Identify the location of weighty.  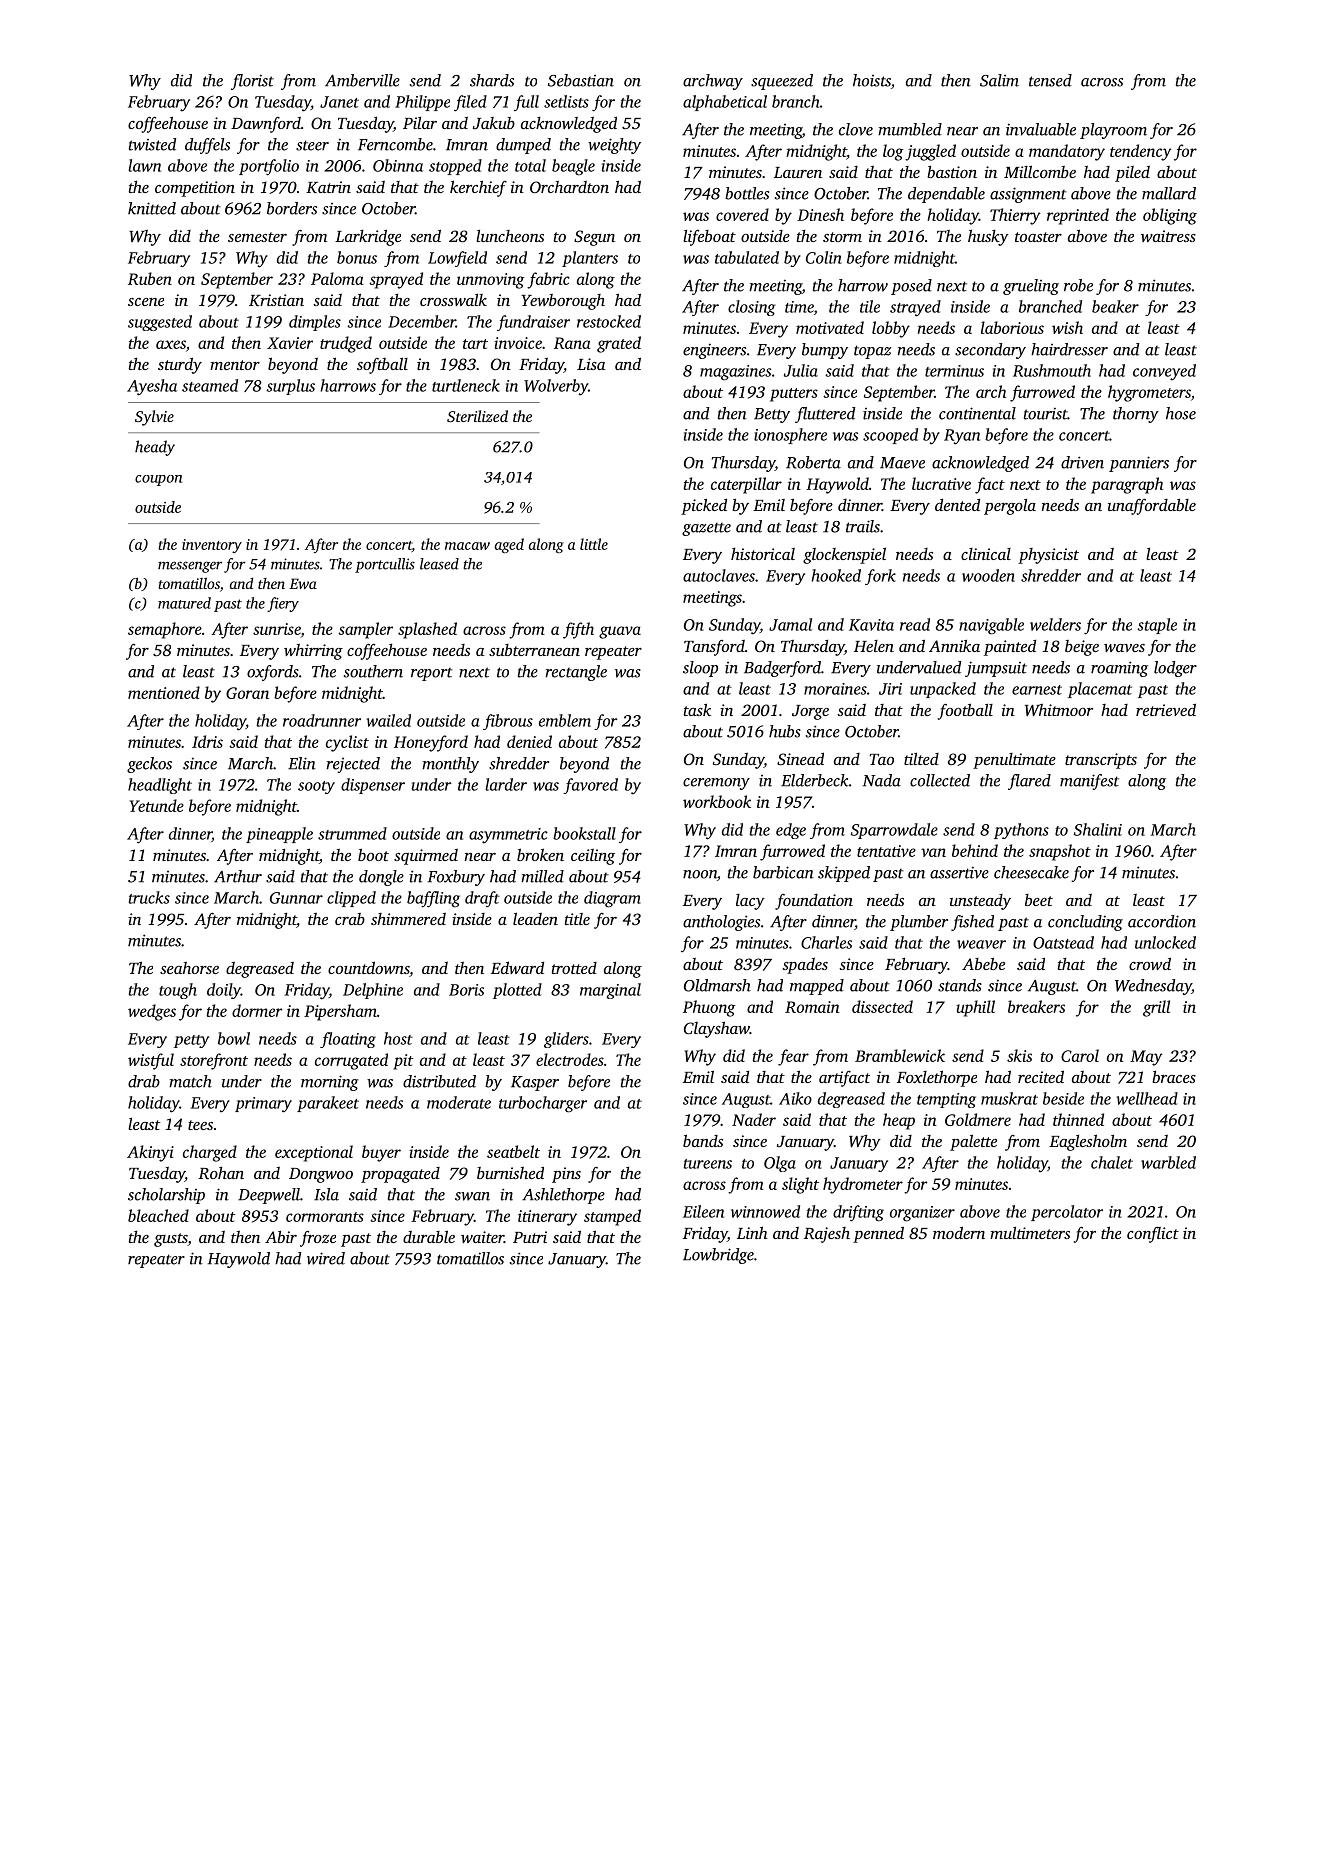
(614, 146).
